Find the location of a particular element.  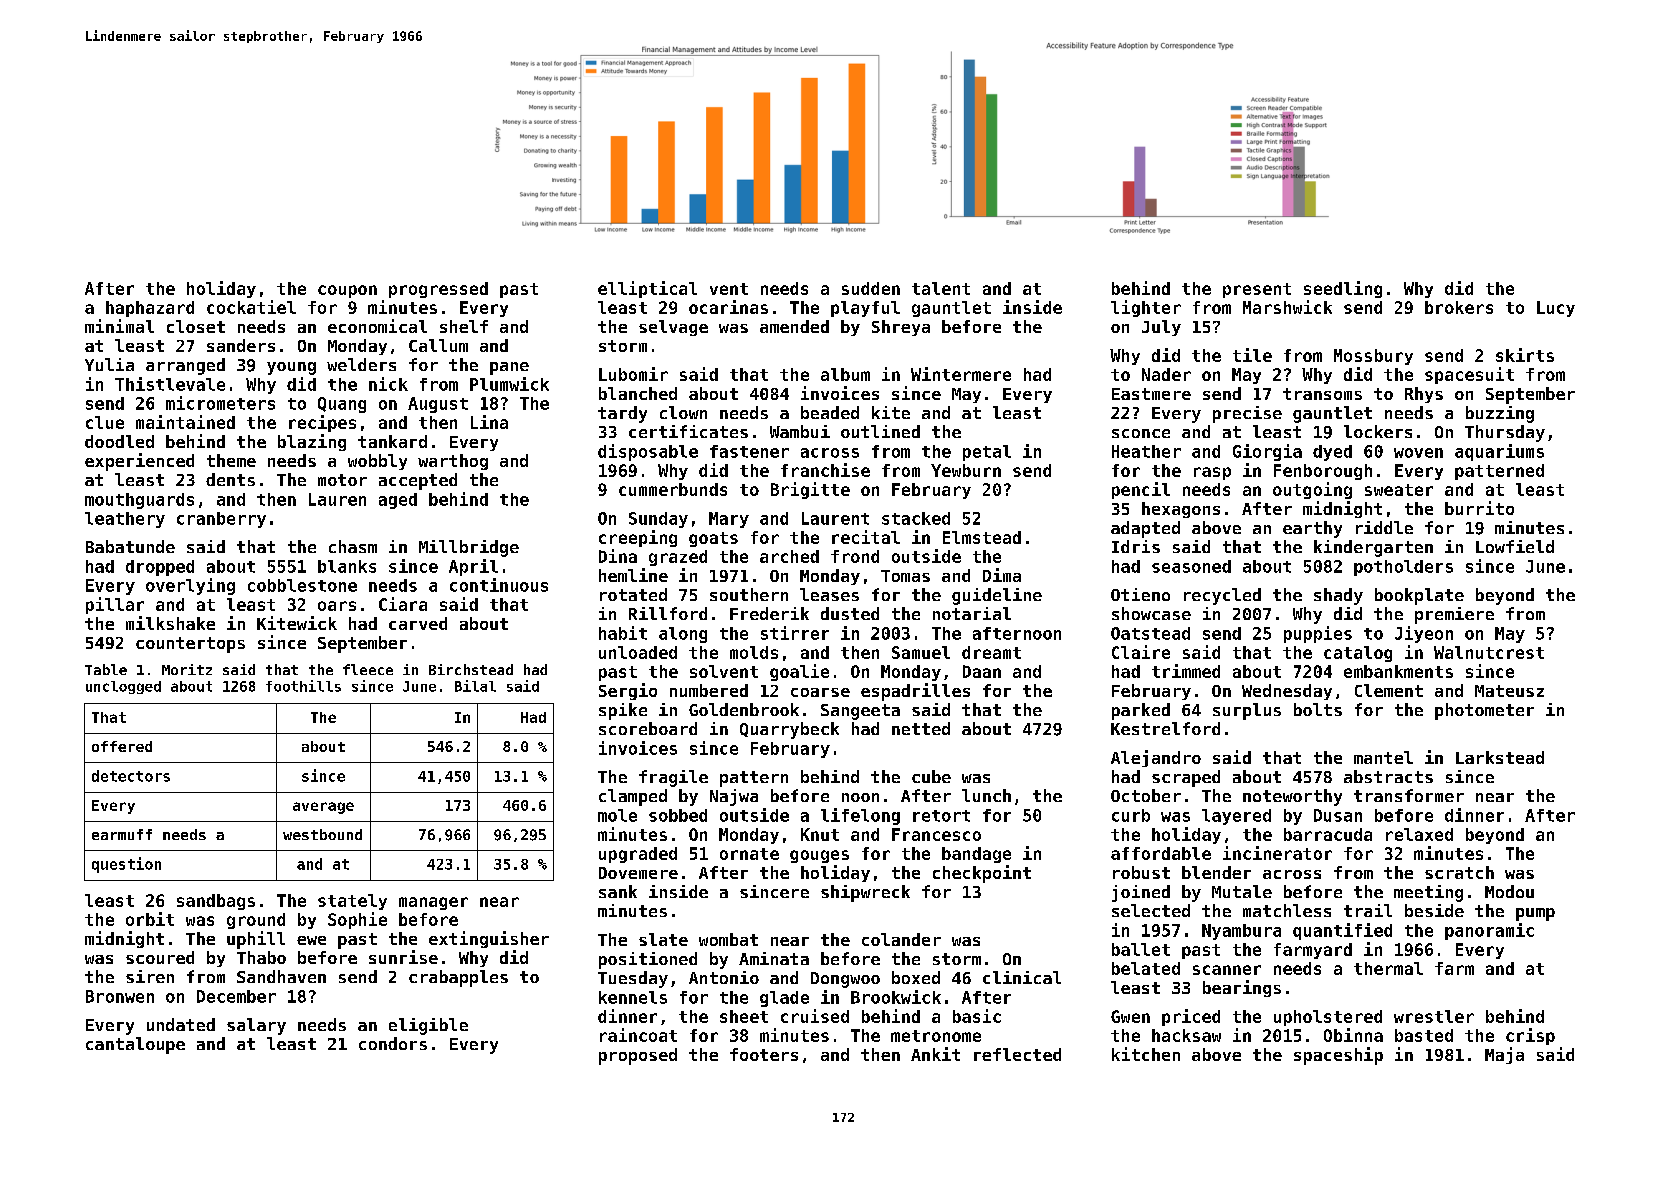

countertops is located at coordinates (190, 645).
